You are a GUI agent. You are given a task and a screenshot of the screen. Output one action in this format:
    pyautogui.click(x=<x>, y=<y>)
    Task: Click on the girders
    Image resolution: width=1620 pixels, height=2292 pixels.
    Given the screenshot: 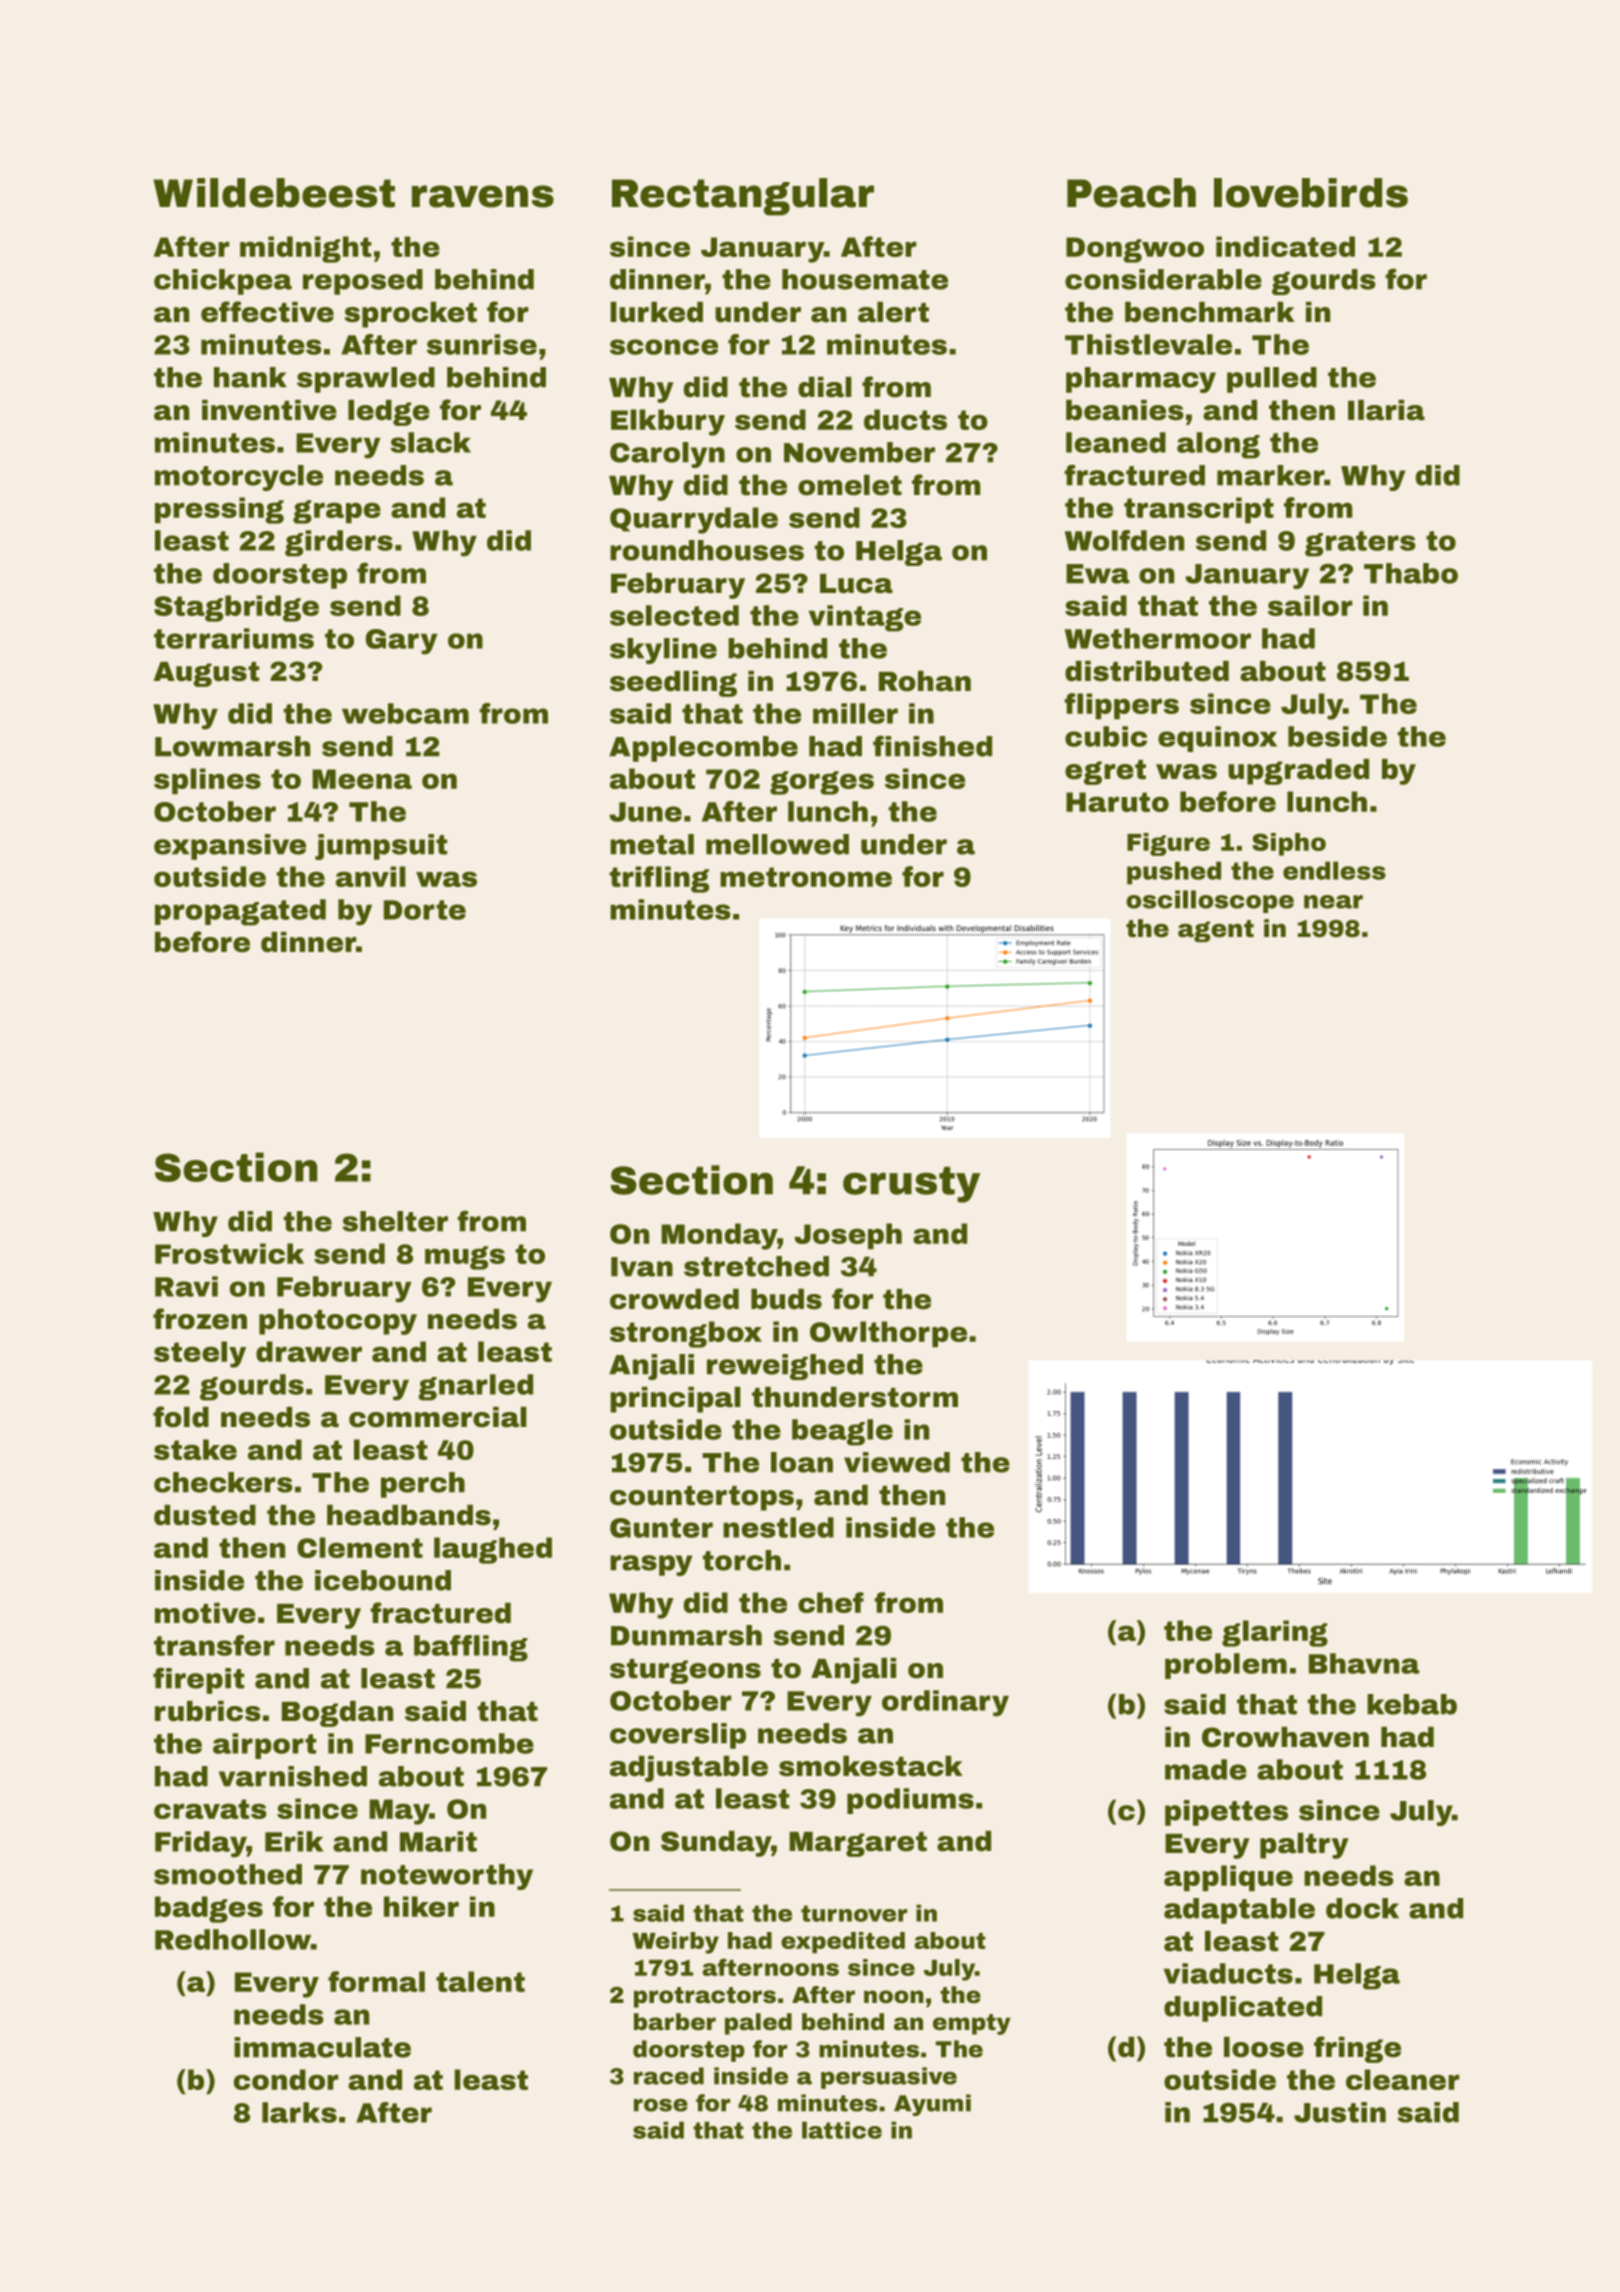 What is the action you would take?
    pyautogui.click(x=339, y=543)
